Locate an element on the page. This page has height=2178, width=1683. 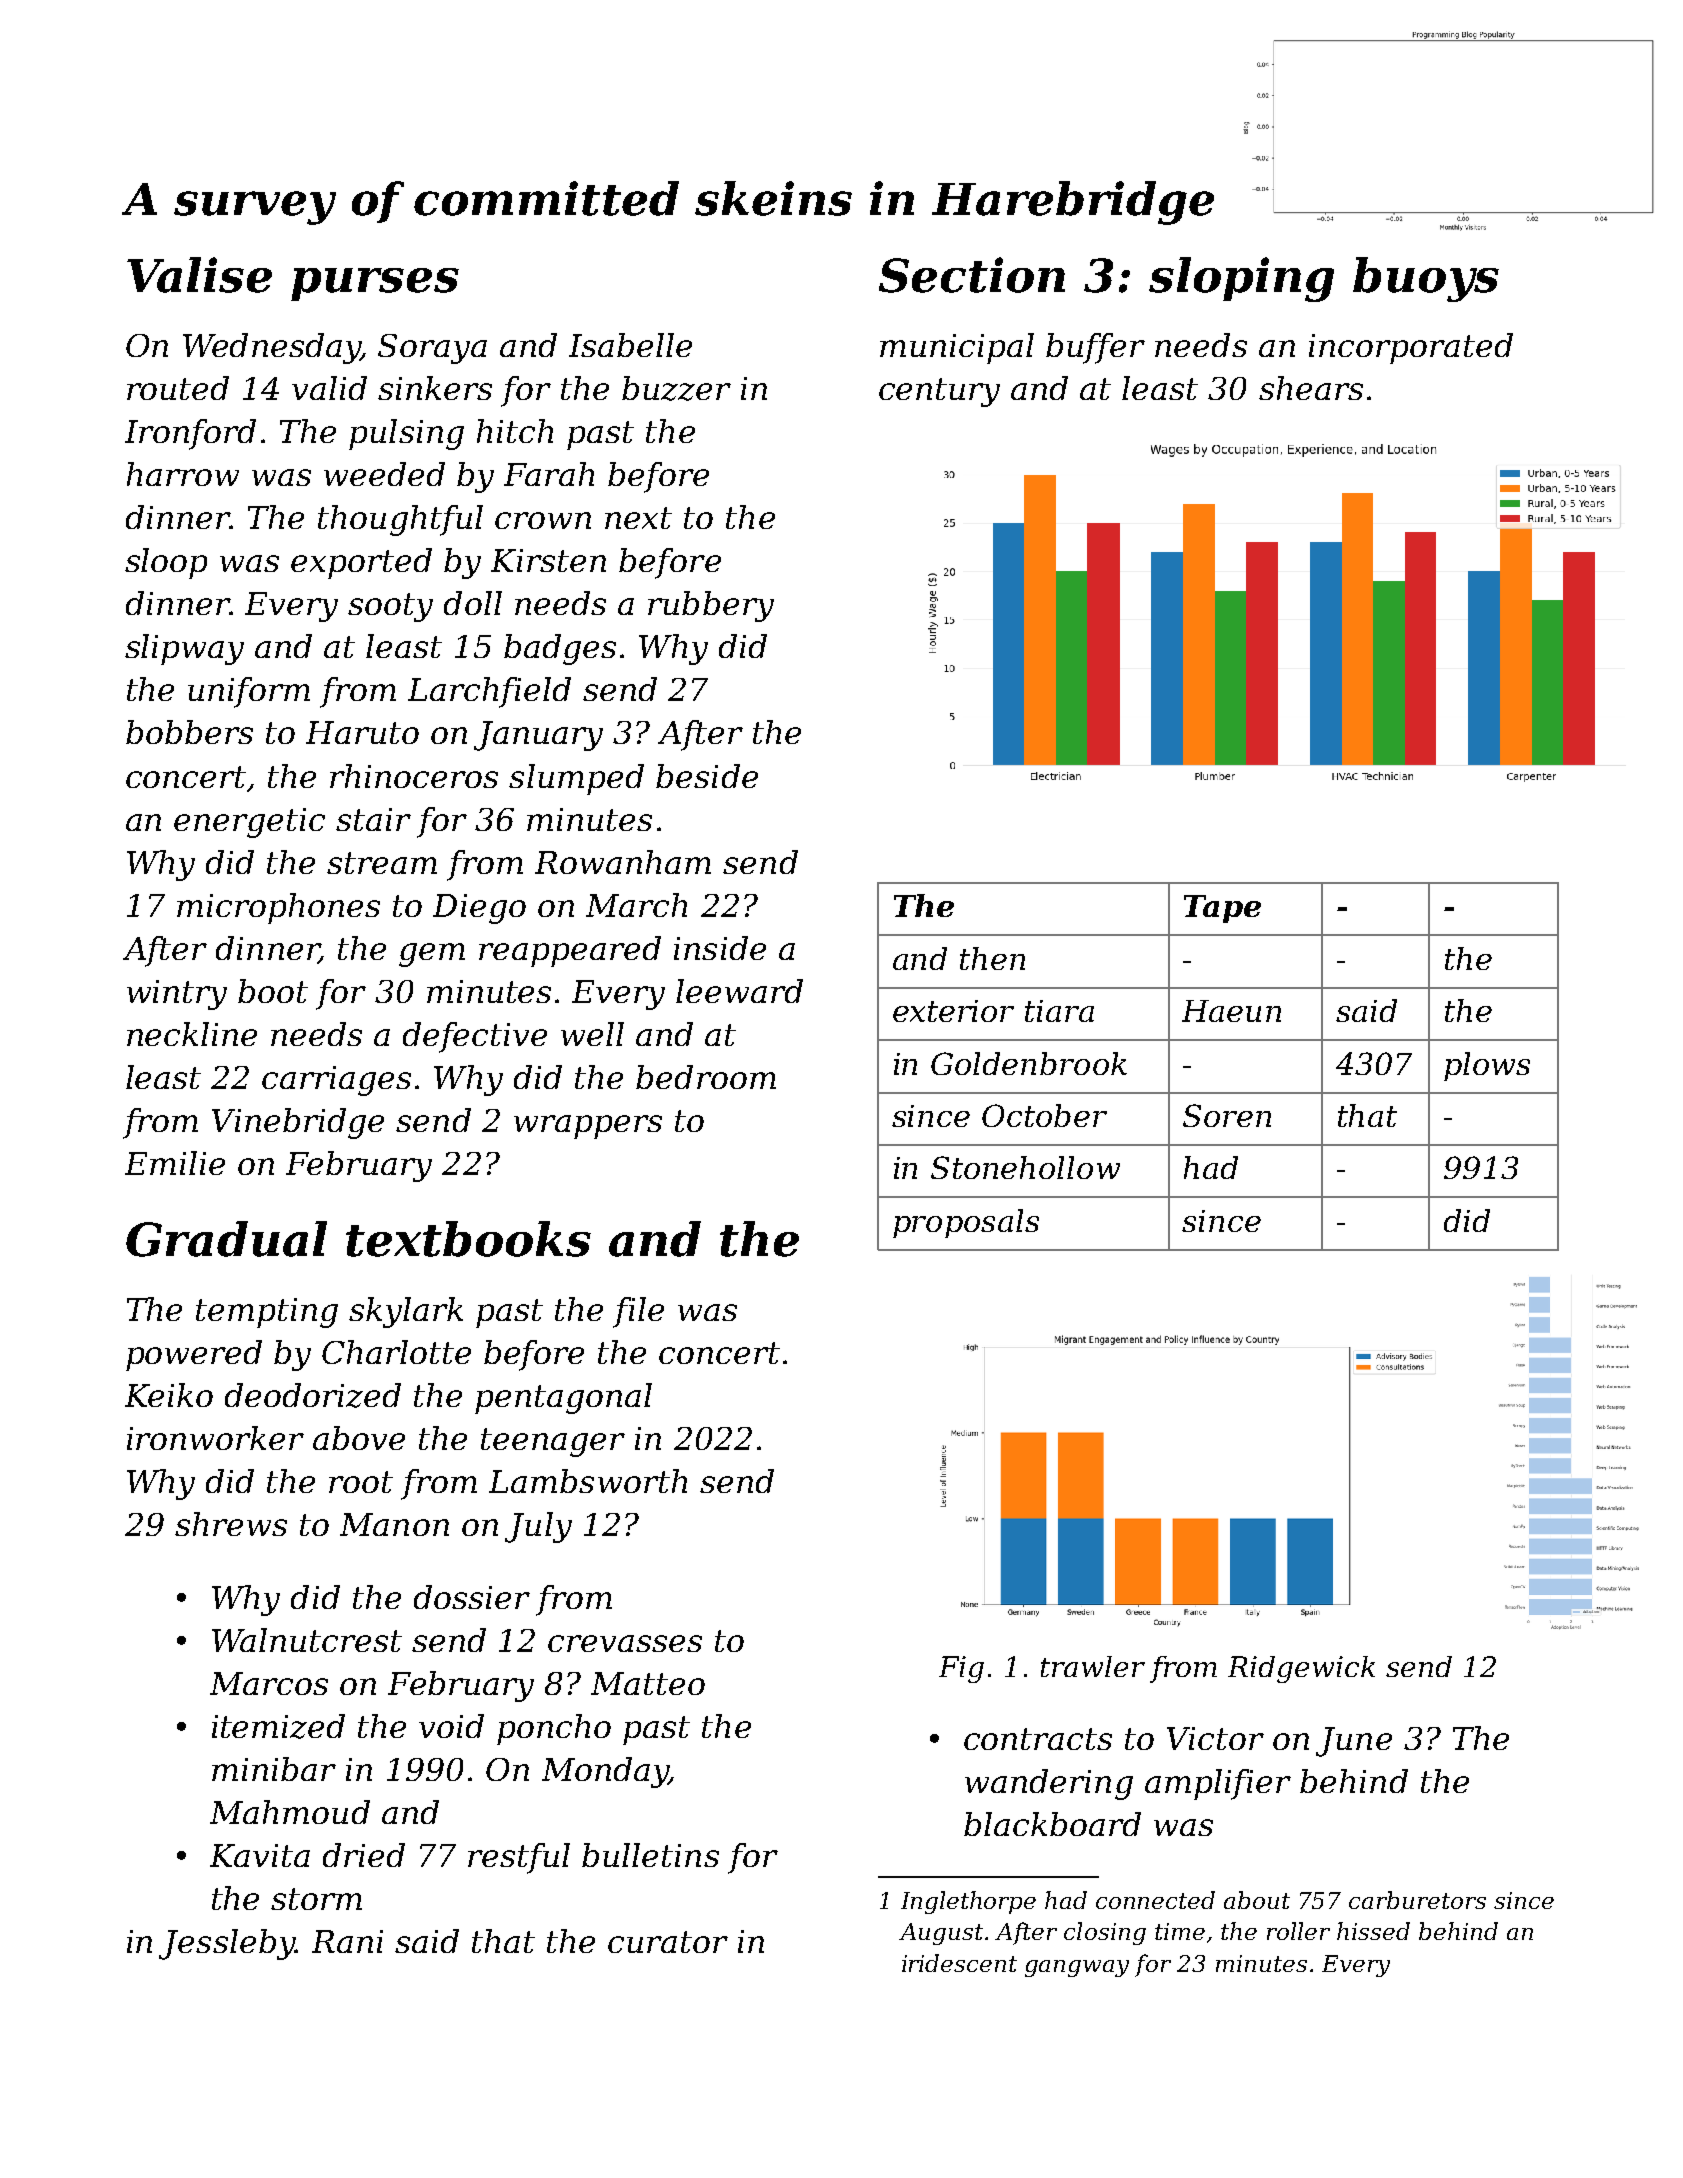
Ridgewick is located at coordinates (1301, 1669).
